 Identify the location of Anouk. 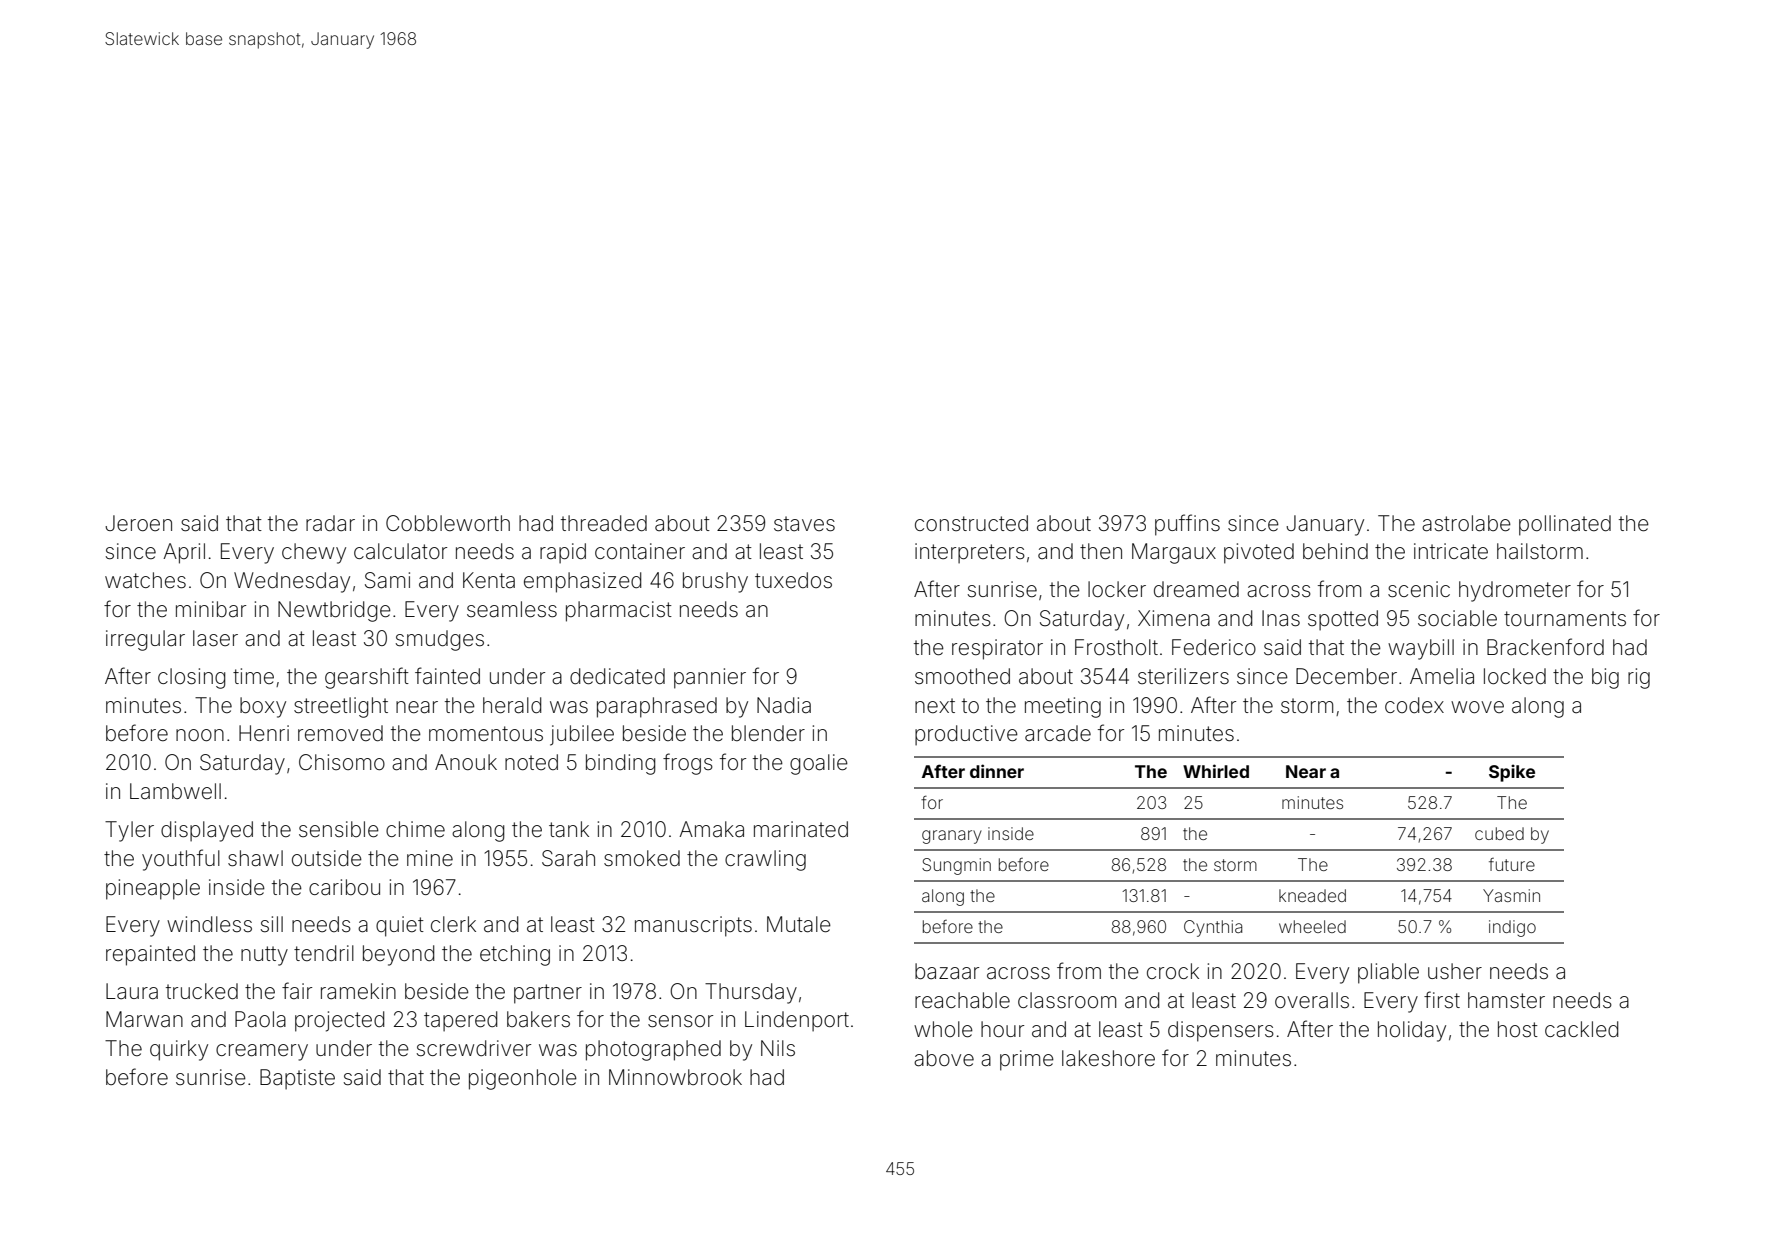
(466, 762).
